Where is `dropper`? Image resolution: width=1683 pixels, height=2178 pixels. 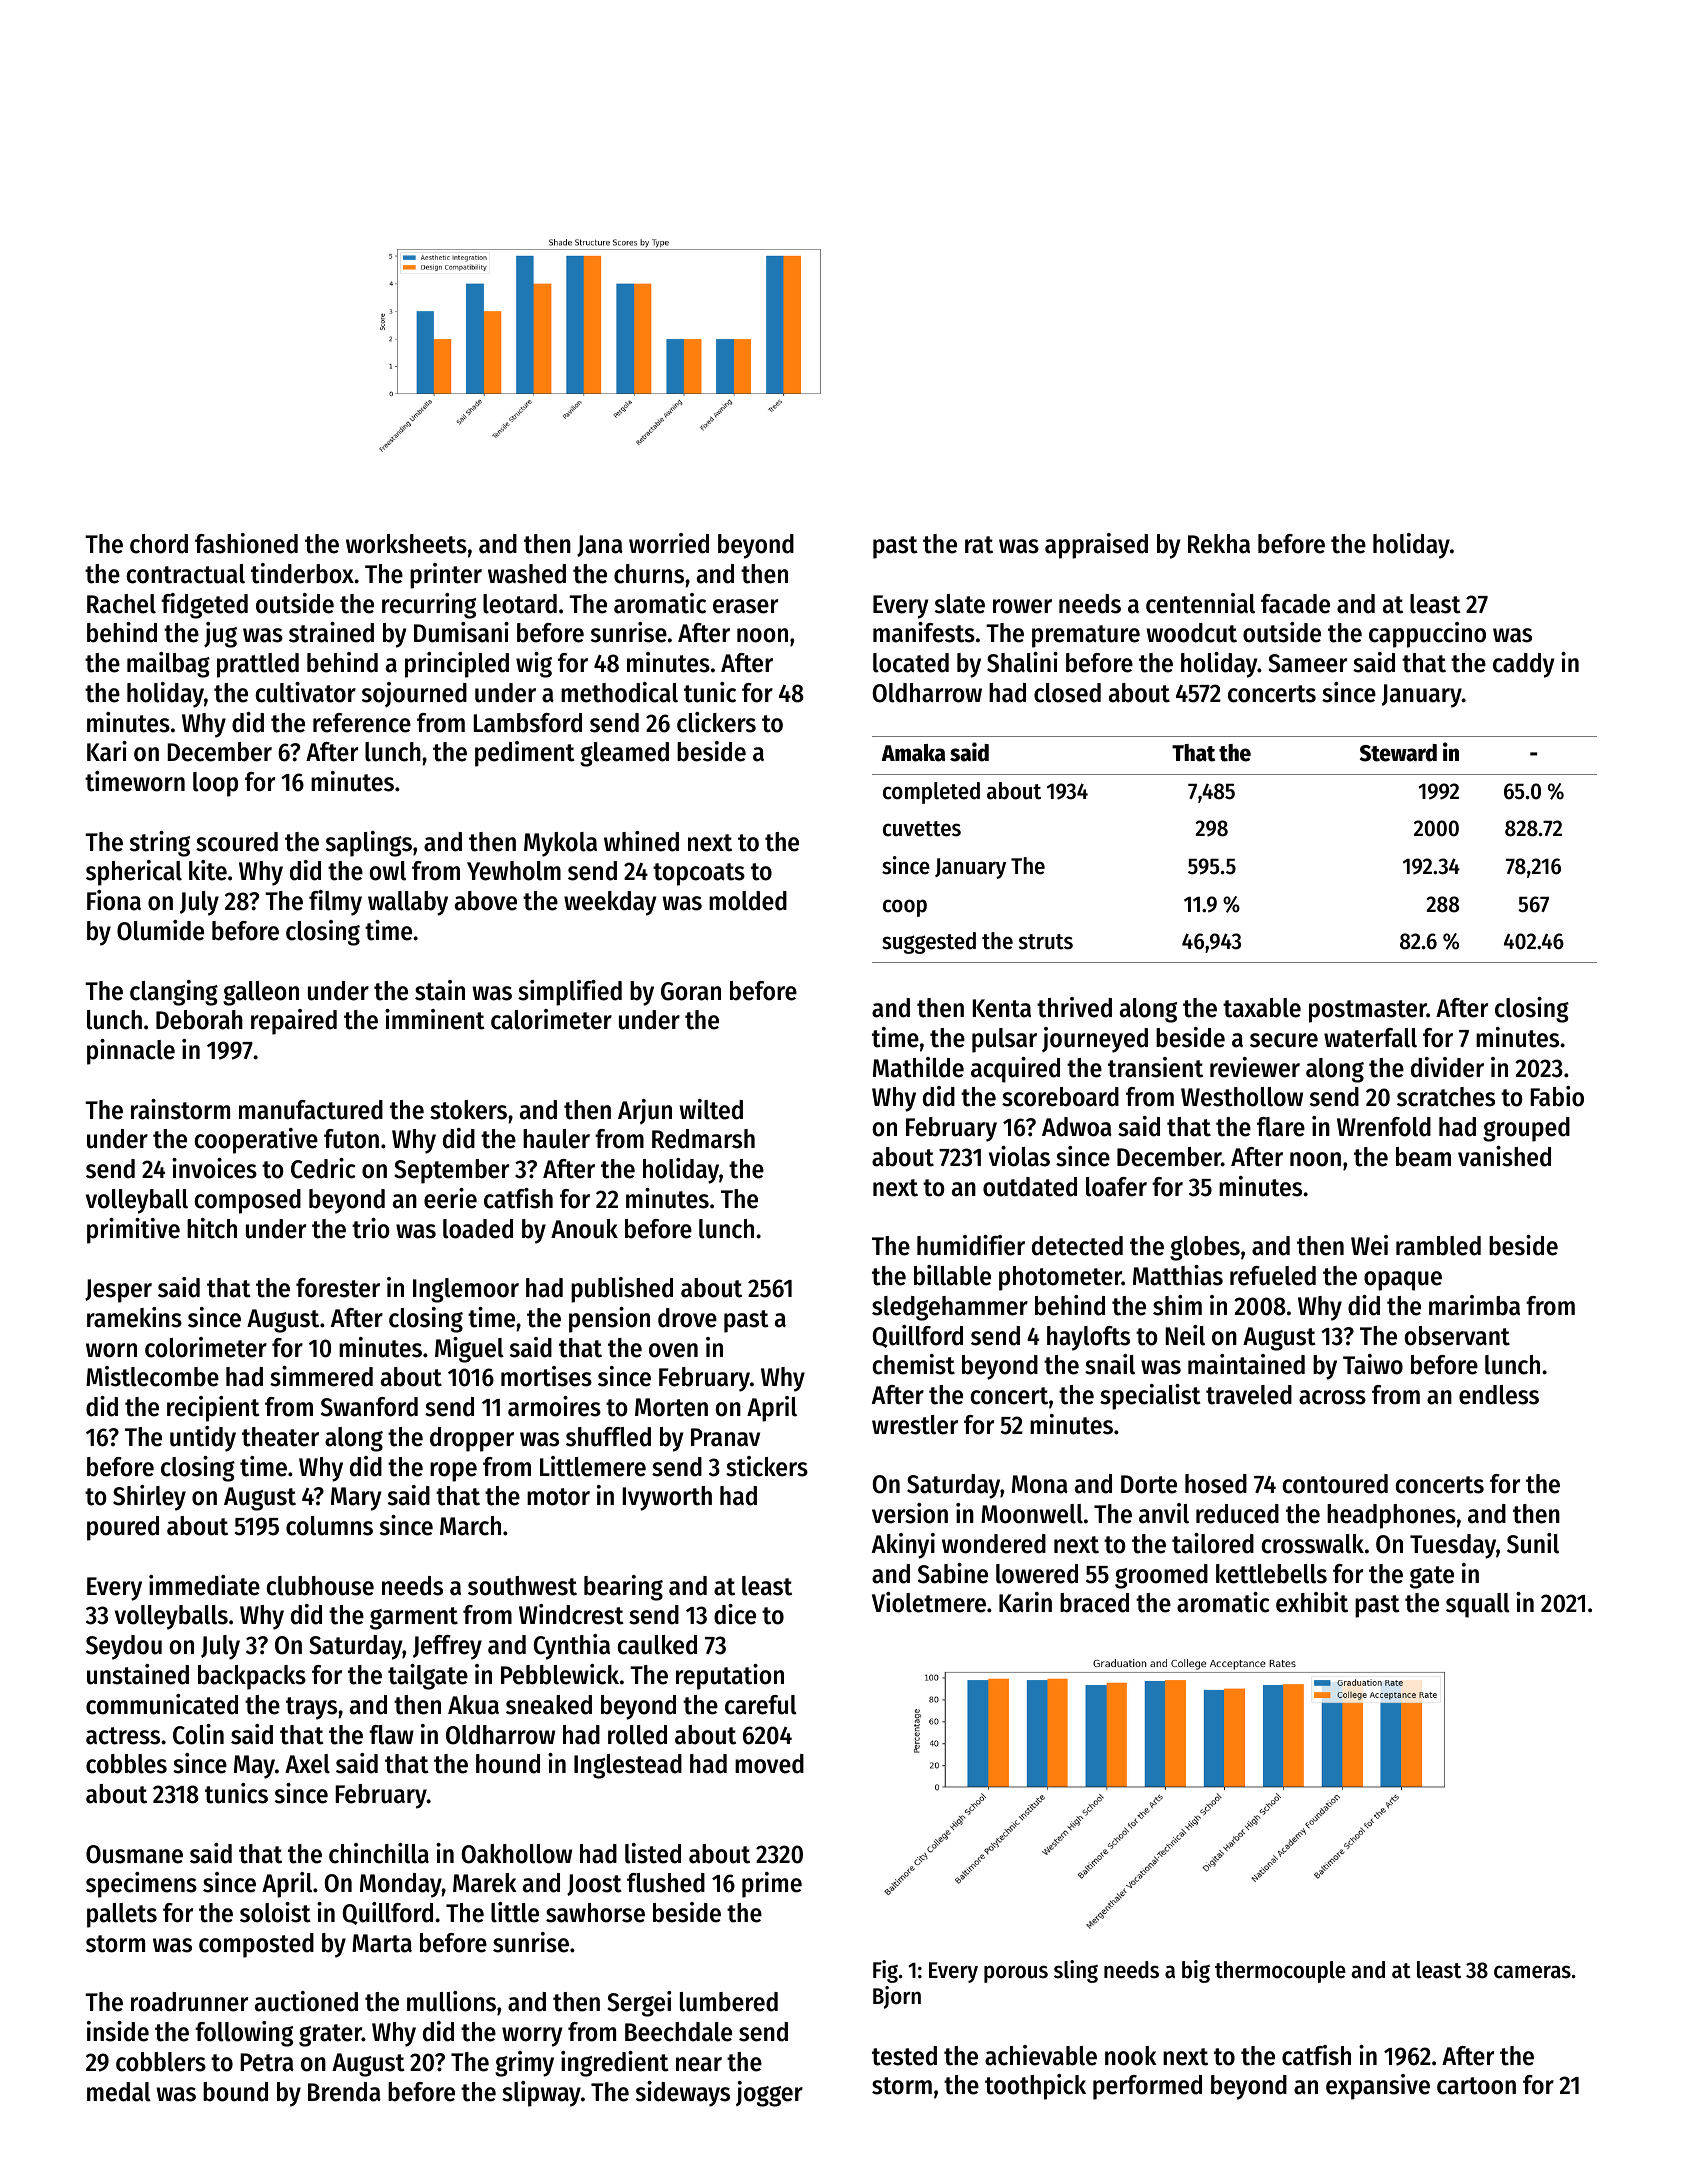
dropper is located at coordinates (472, 1439).
